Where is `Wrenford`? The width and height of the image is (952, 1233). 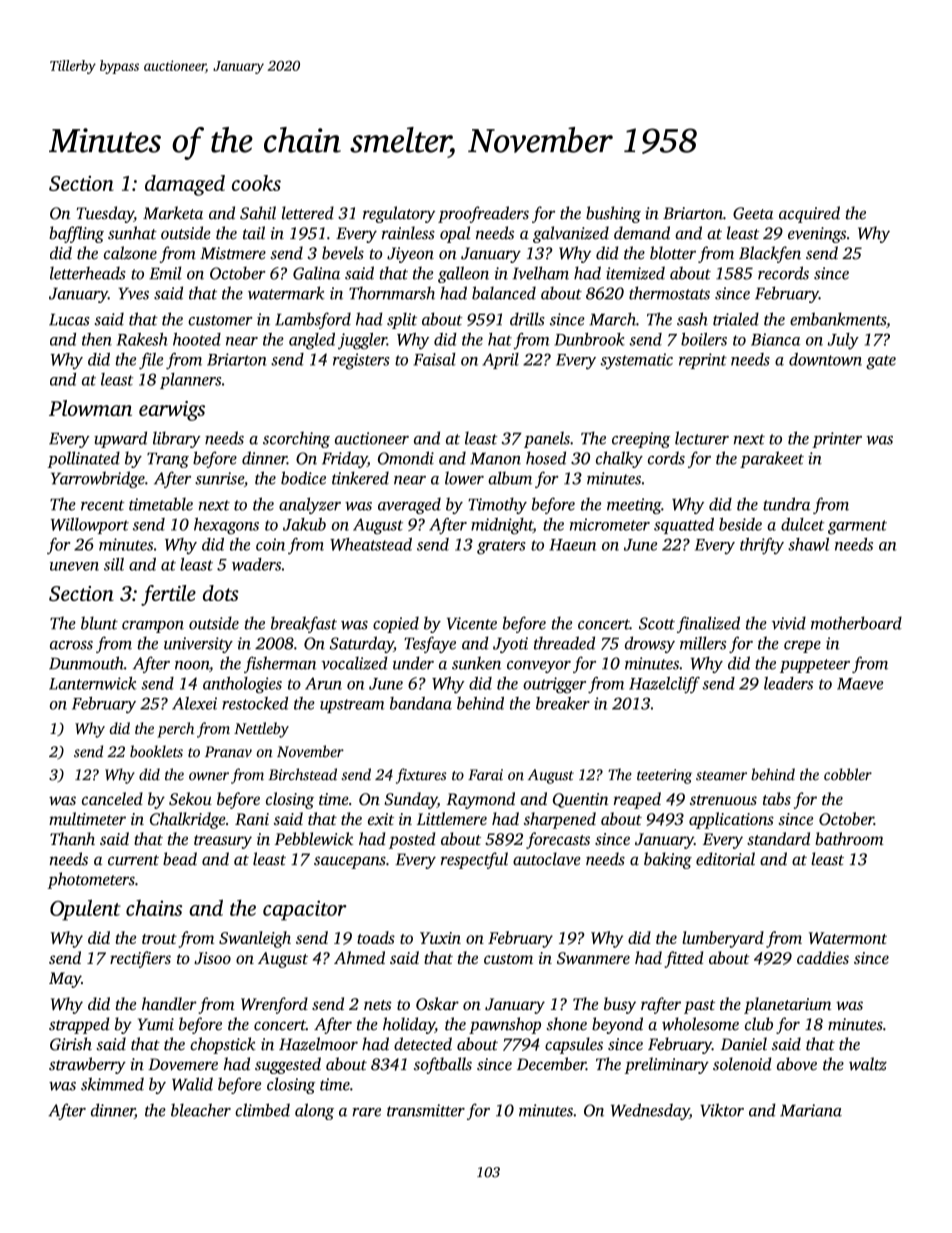
Wrenford is located at coordinates (274, 1005).
